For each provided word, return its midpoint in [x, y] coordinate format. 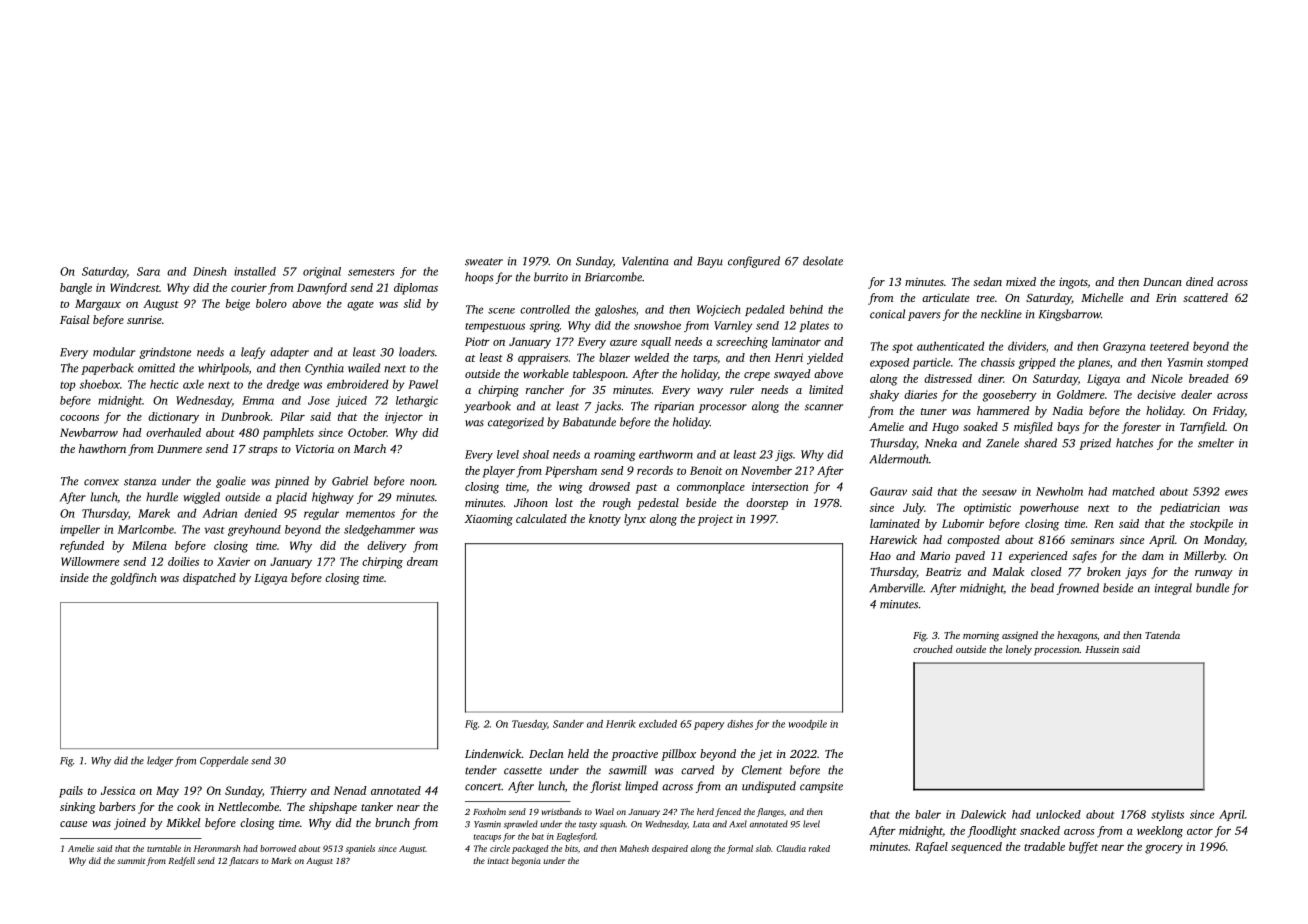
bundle [1212, 588]
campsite [821, 787]
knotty [605, 520]
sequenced [976, 848]
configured [754, 262]
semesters [371, 272]
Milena [149, 545]
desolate [823, 261]
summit [131, 861]
